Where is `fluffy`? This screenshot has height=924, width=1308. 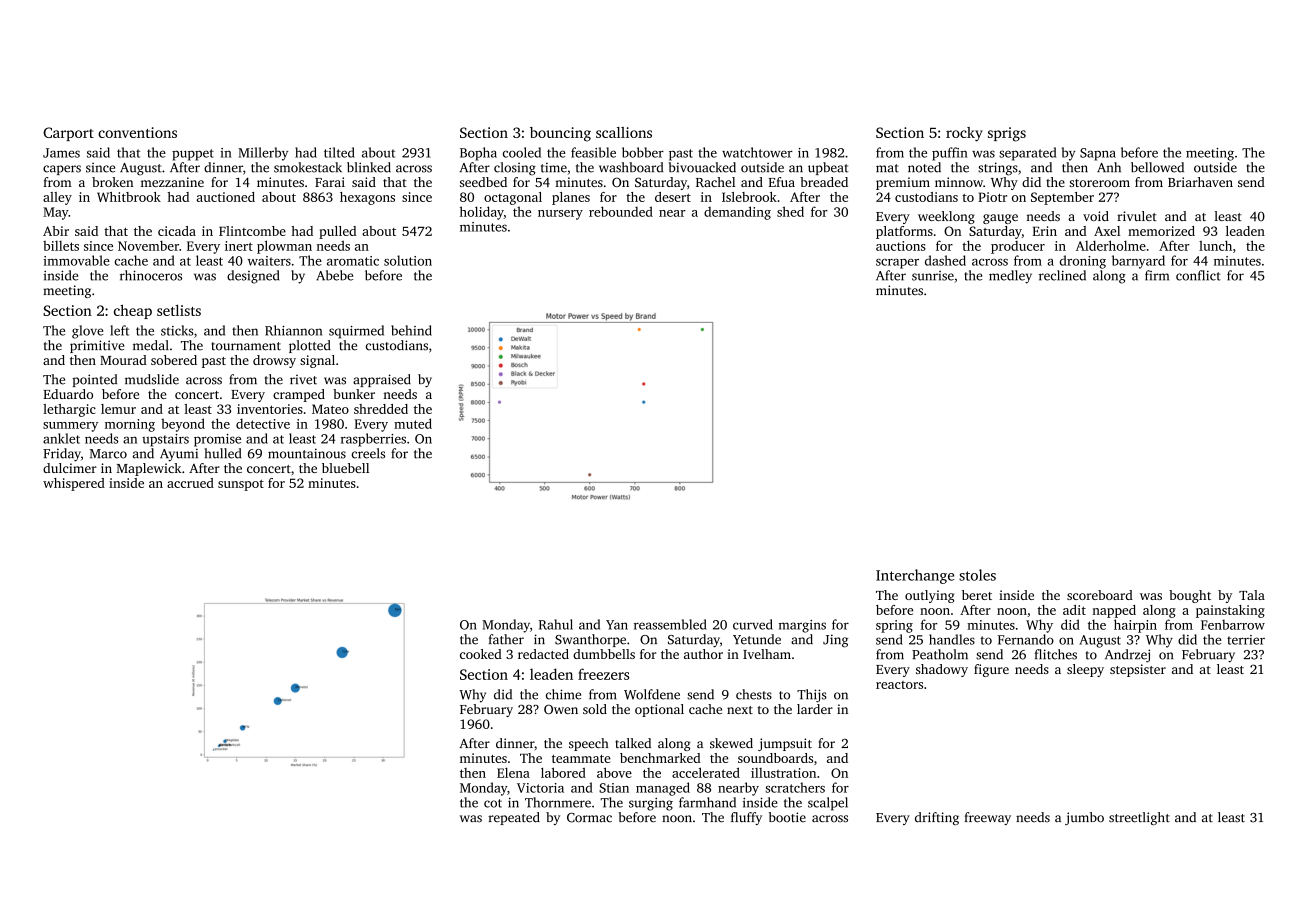 fluffy is located at coordinates (746, 818).
